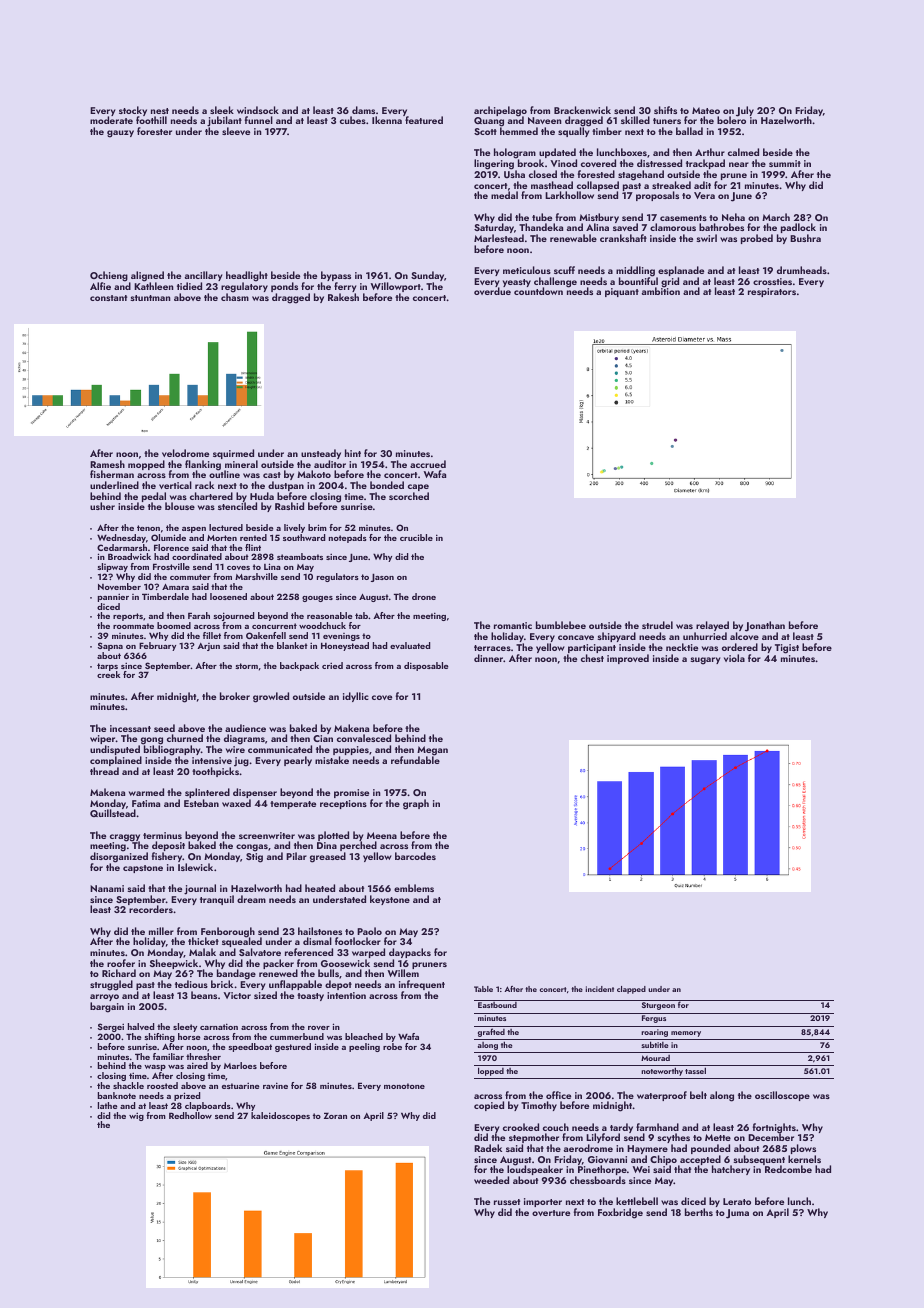  What do you see at coordinates (235, 297) in the document?
I see `chasm` at bounding box center [235, 297].
